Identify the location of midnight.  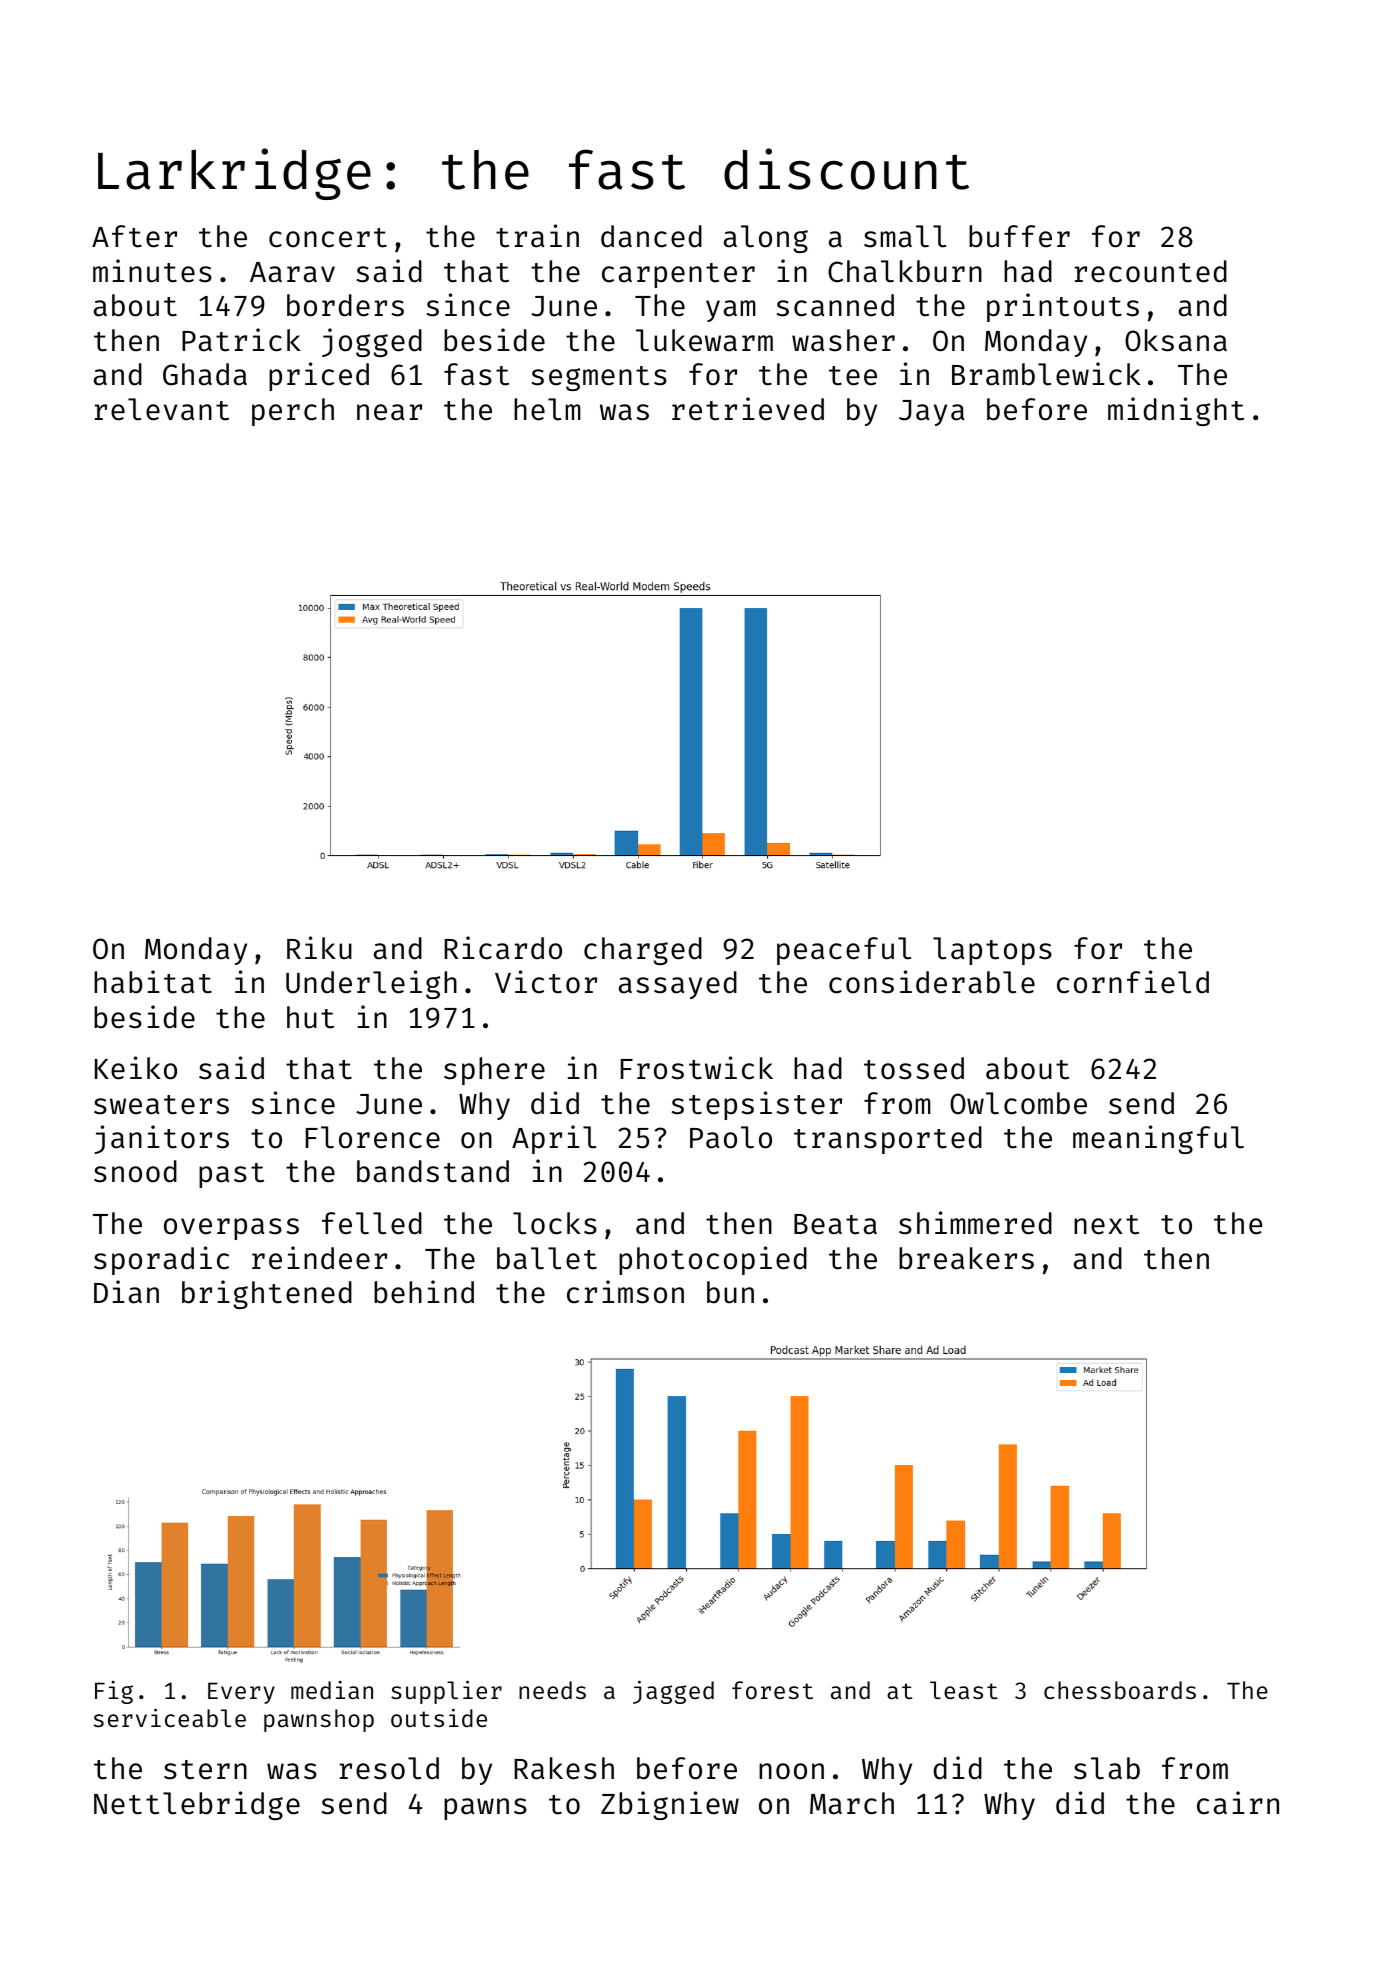
(1176, 411).
